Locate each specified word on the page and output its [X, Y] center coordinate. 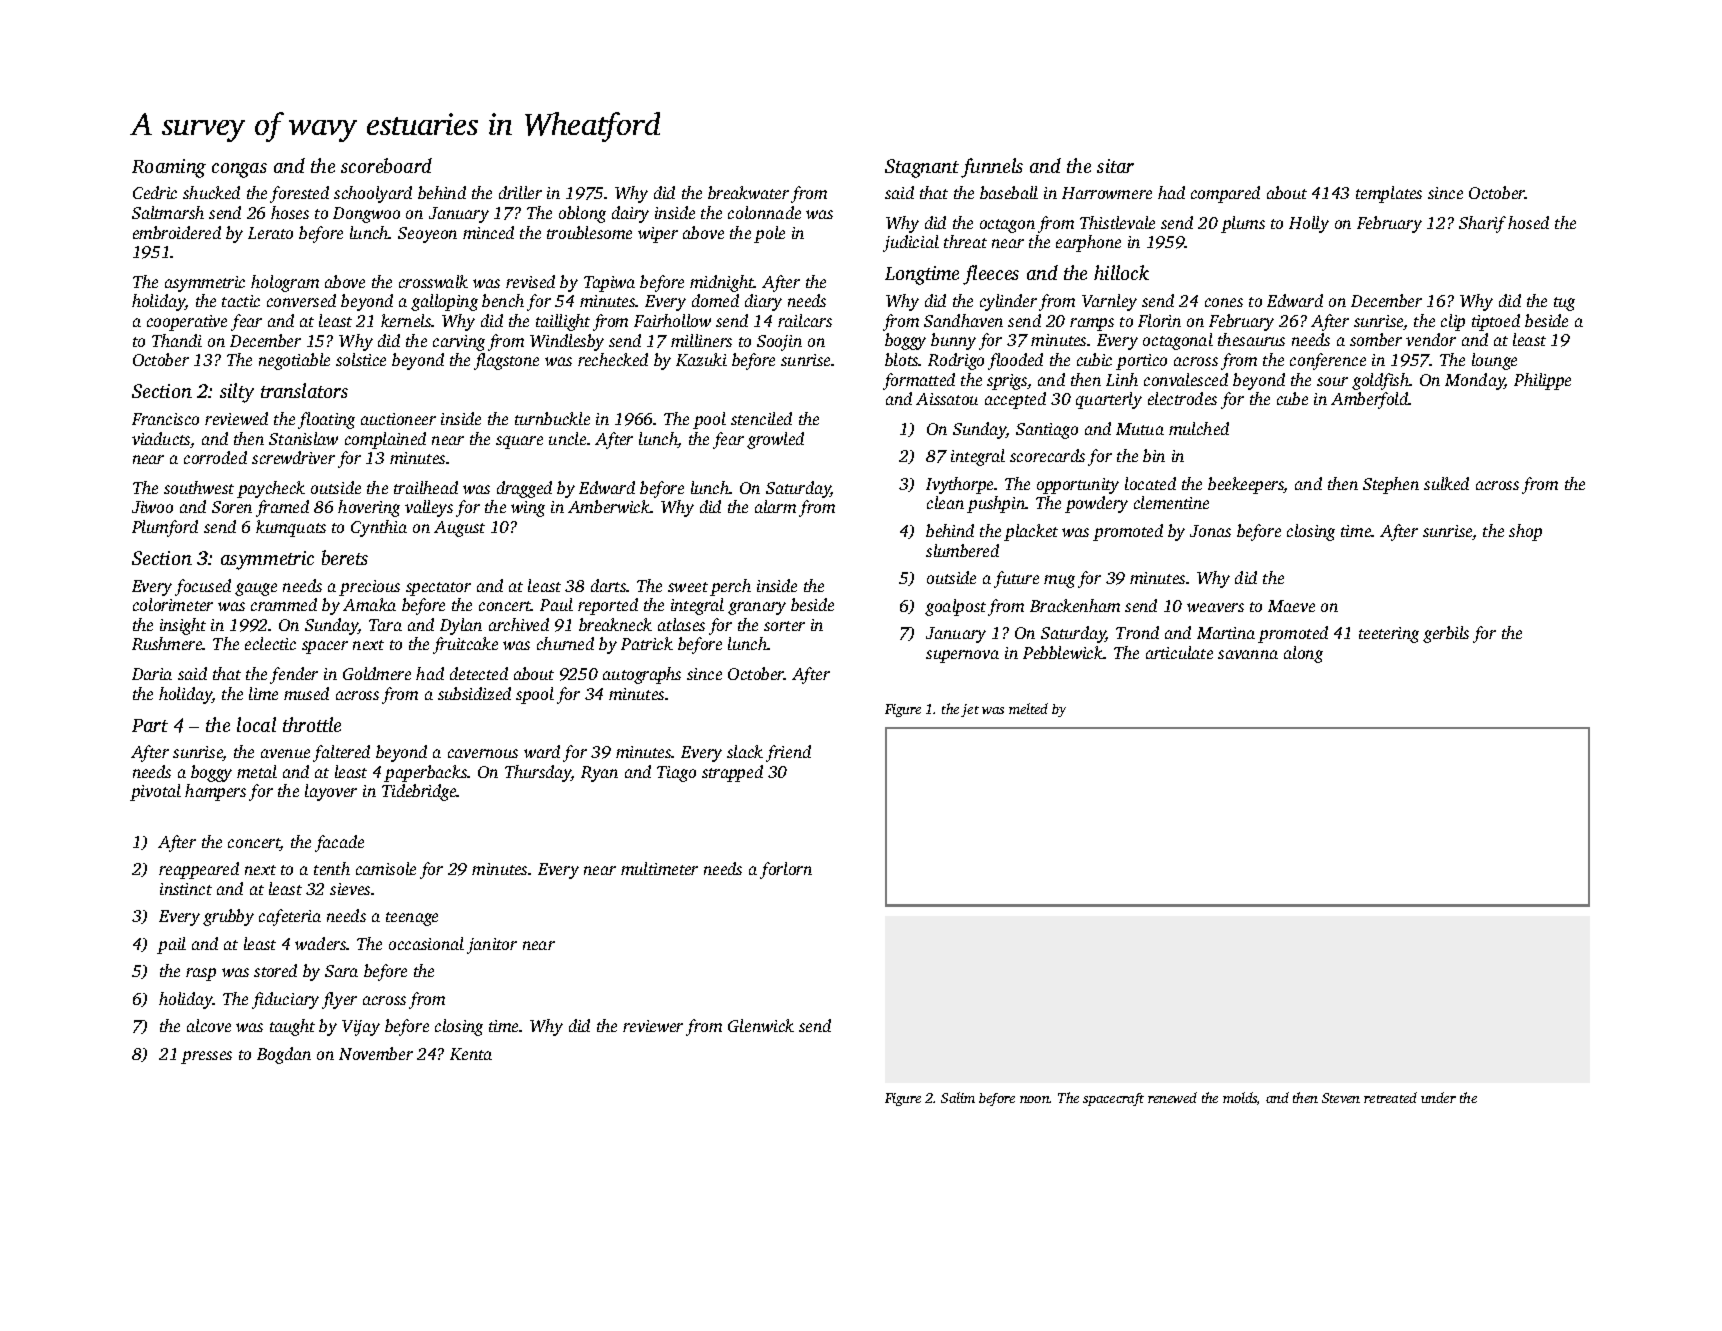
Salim [958, 1097]
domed [715, 300]
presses [206, 1057]
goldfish [1381, 381]
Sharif [1482, 224]
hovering [369, 508]
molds [1240, 1097]
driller [520, 192]
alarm [775, 506]
